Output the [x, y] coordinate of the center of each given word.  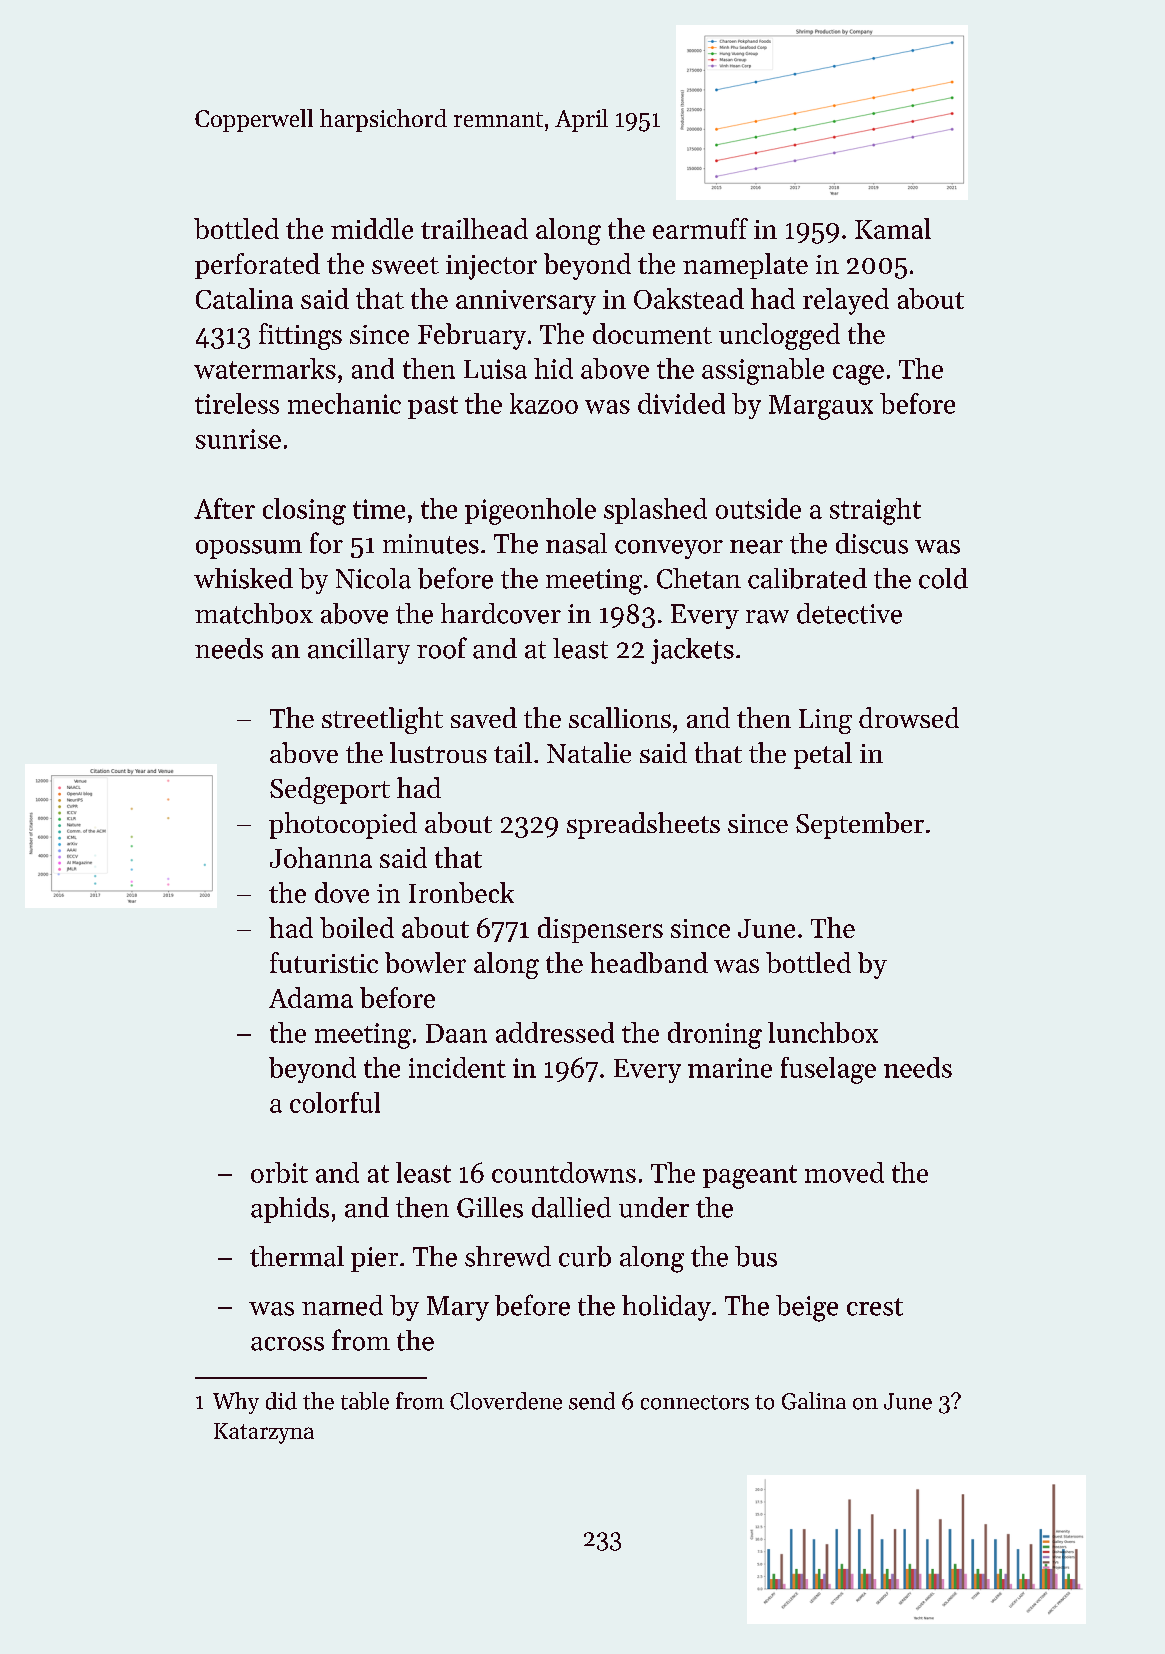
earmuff [700, 228]
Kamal [893, 228]
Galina [814, 1401]
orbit [279, 1172]
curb [585, 1256]
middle [372, 228]
